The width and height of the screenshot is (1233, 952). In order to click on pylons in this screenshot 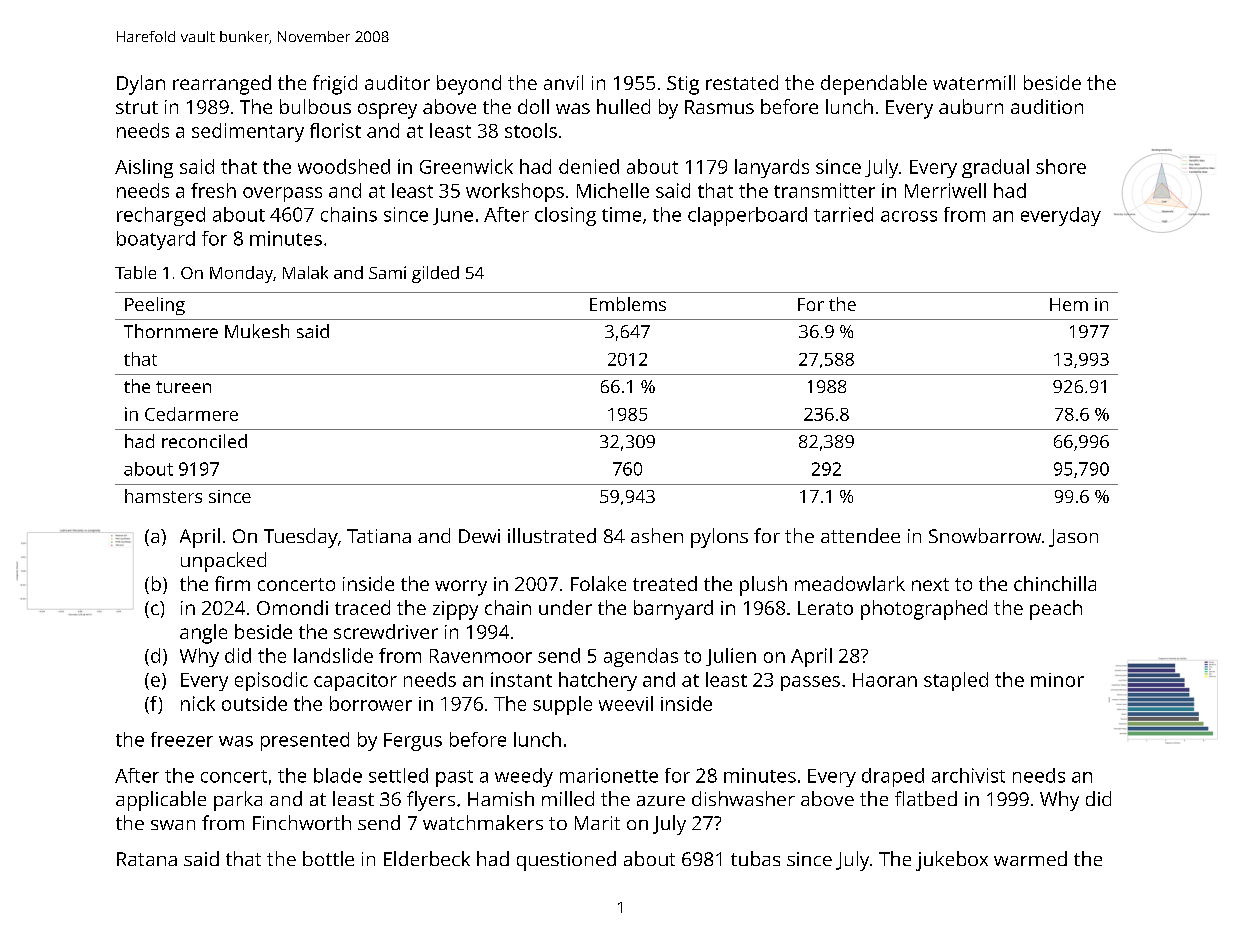, I will do `click(719, 538)`.
